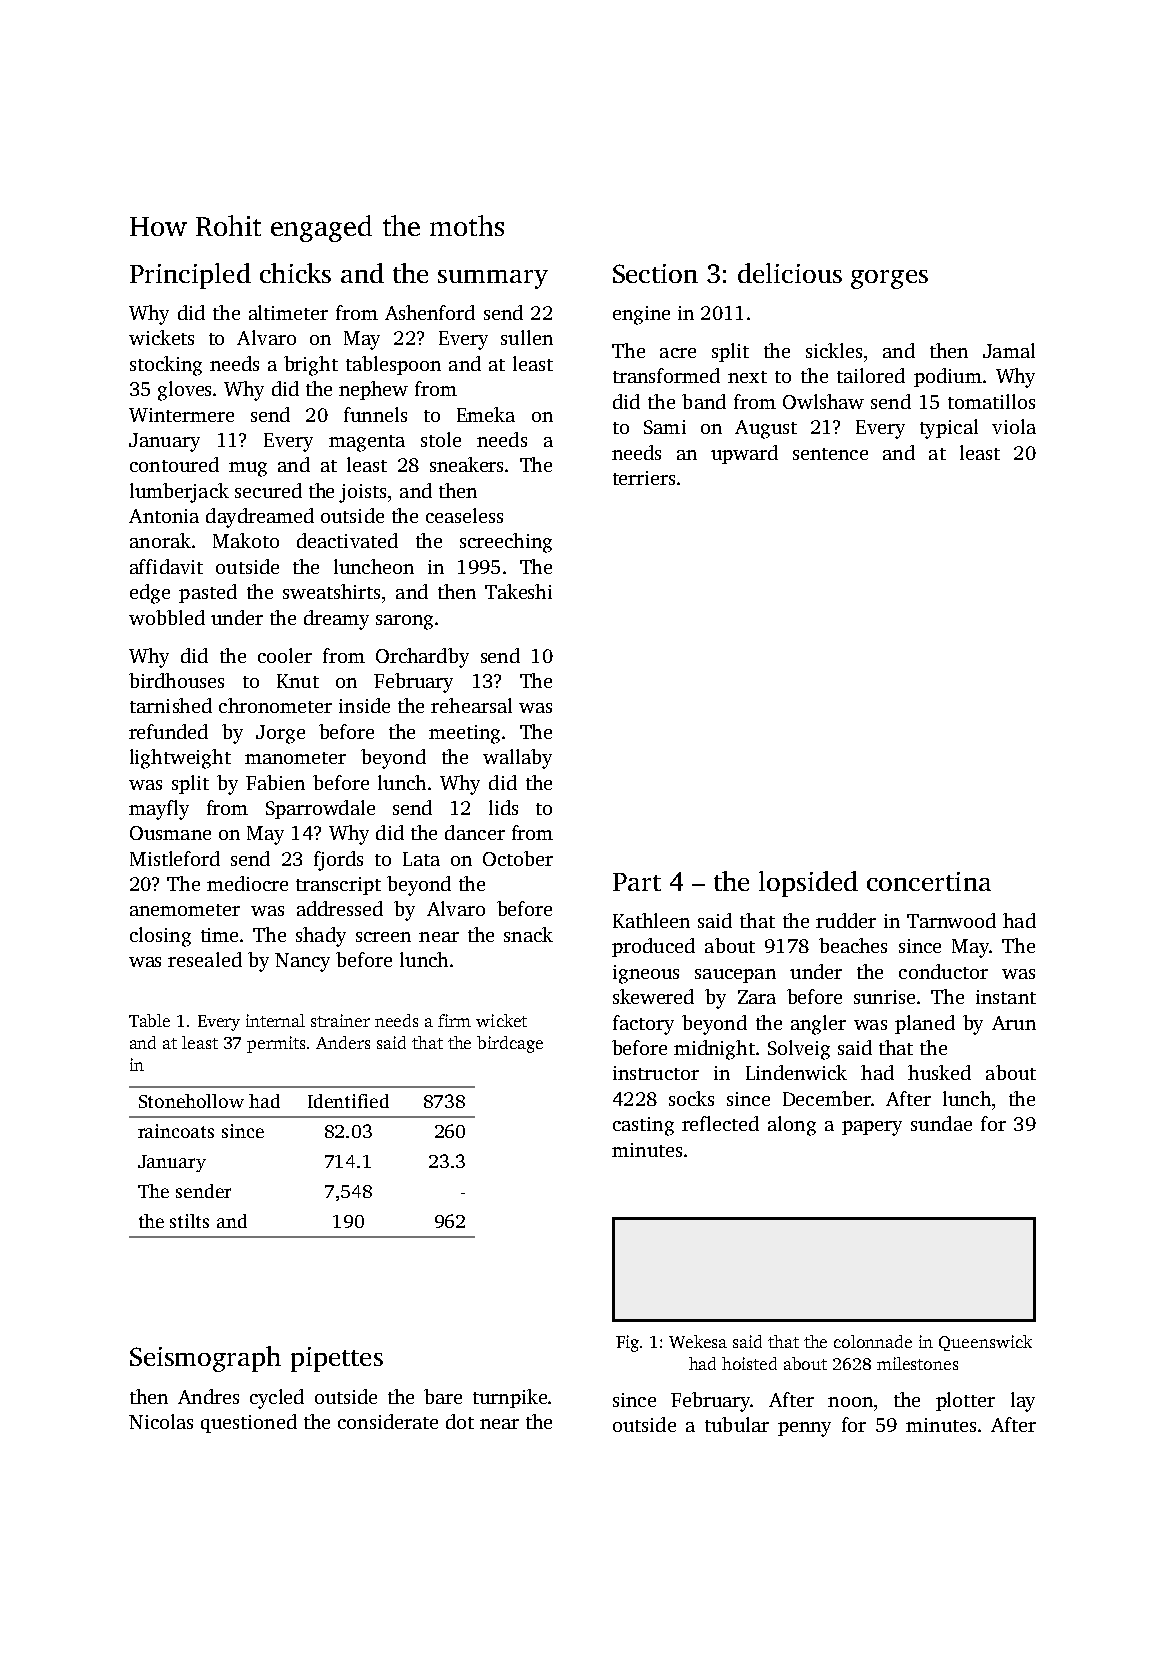 The width and height of the page is (1165, 1654). What do you see at coordinates (518, 591) in the page?
I see `Takeshi` at bounding box center [518, 591].
